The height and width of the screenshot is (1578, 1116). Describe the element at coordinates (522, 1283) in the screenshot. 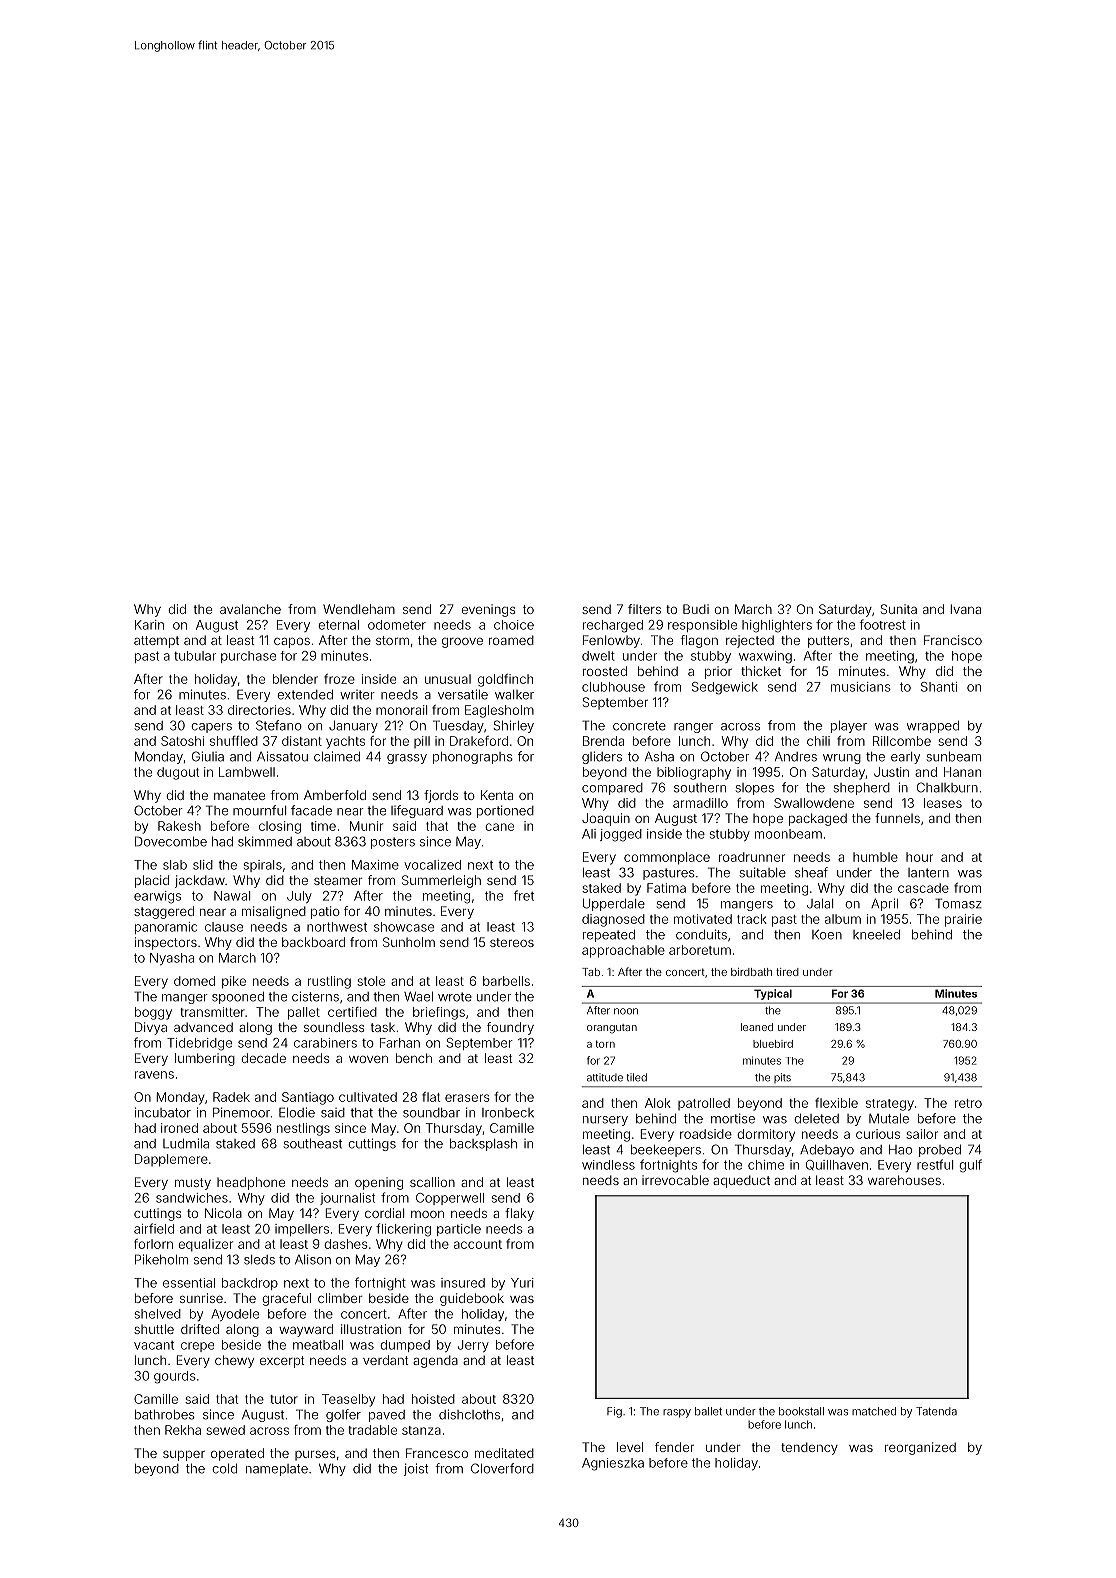

I see `Yuri` at that location.
